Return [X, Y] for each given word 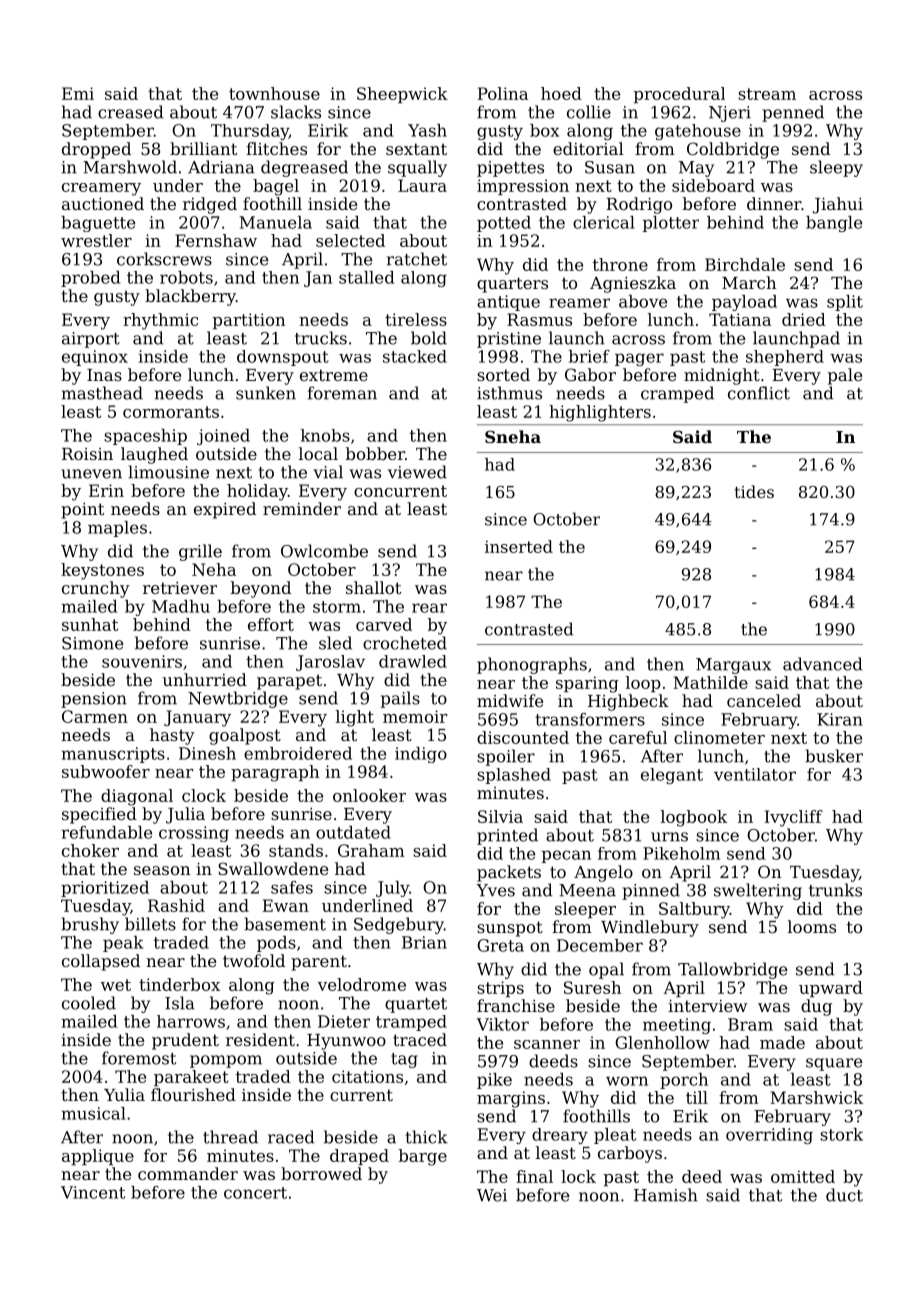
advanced [823, 664]
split [845, 303]
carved [384, 624]
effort [271, 624]
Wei [492, 1195]
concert [255, 1193]
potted [504, 224]
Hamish [666, 1195]
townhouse [274, 93]
